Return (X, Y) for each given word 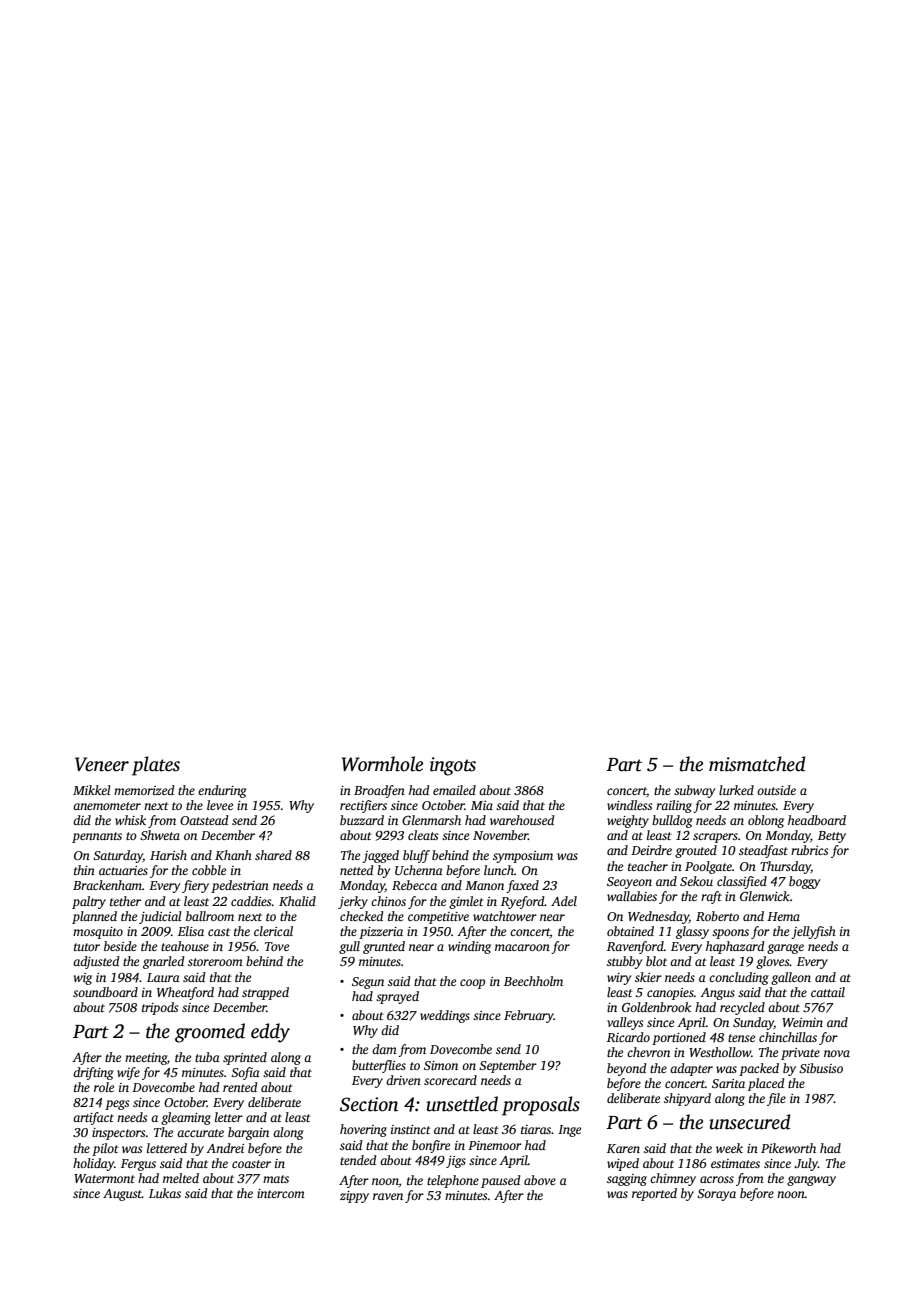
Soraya (716, 1195)
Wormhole (382, 764)
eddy (270, 1033)
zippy (354, 1197)
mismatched (757, 764)
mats (276, 1179)
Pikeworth (788, 1148)
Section (369, 1104)
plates (156, 766)
